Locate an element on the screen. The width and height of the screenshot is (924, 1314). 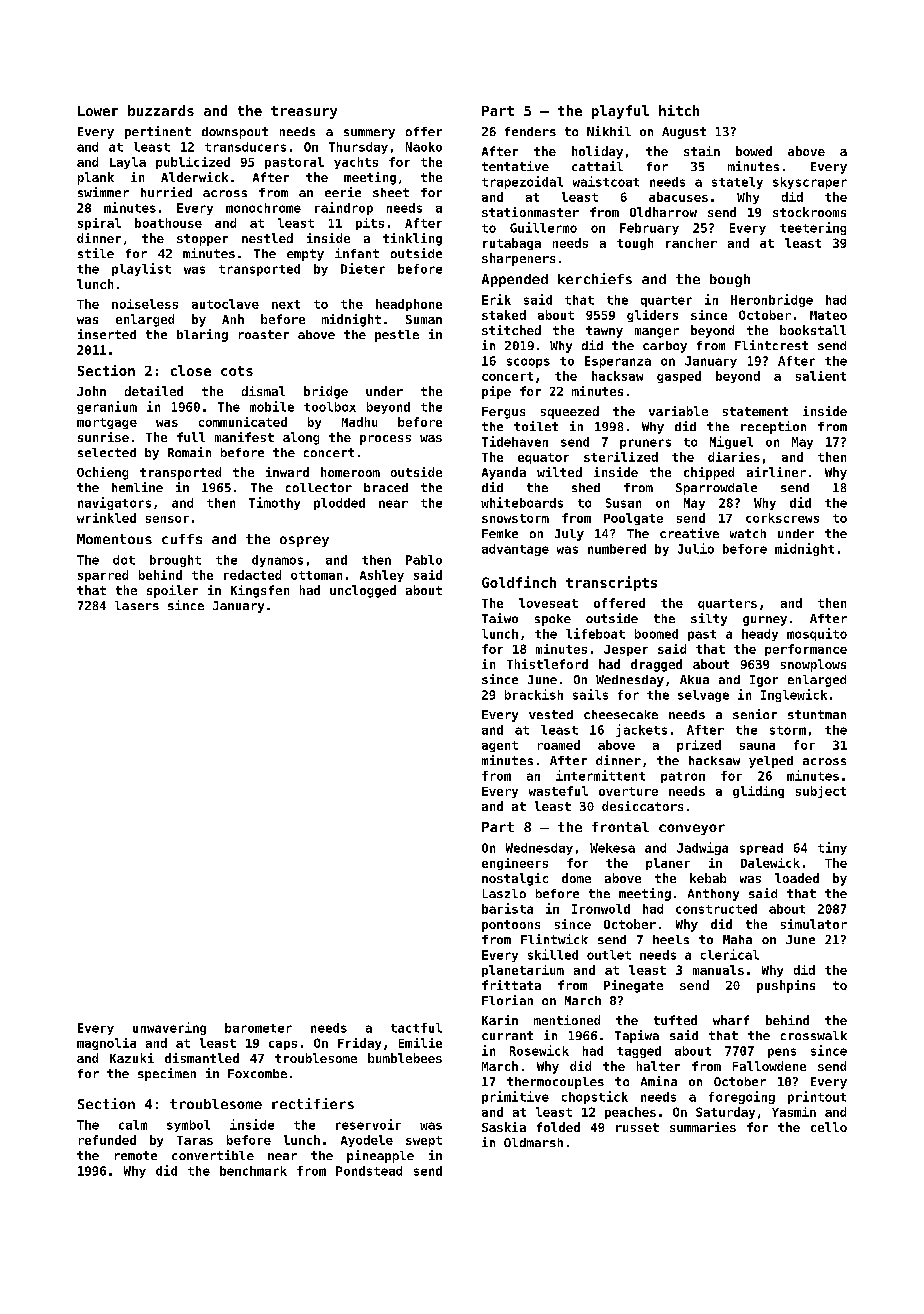
tinkling is located at coordinates (412, 239).
